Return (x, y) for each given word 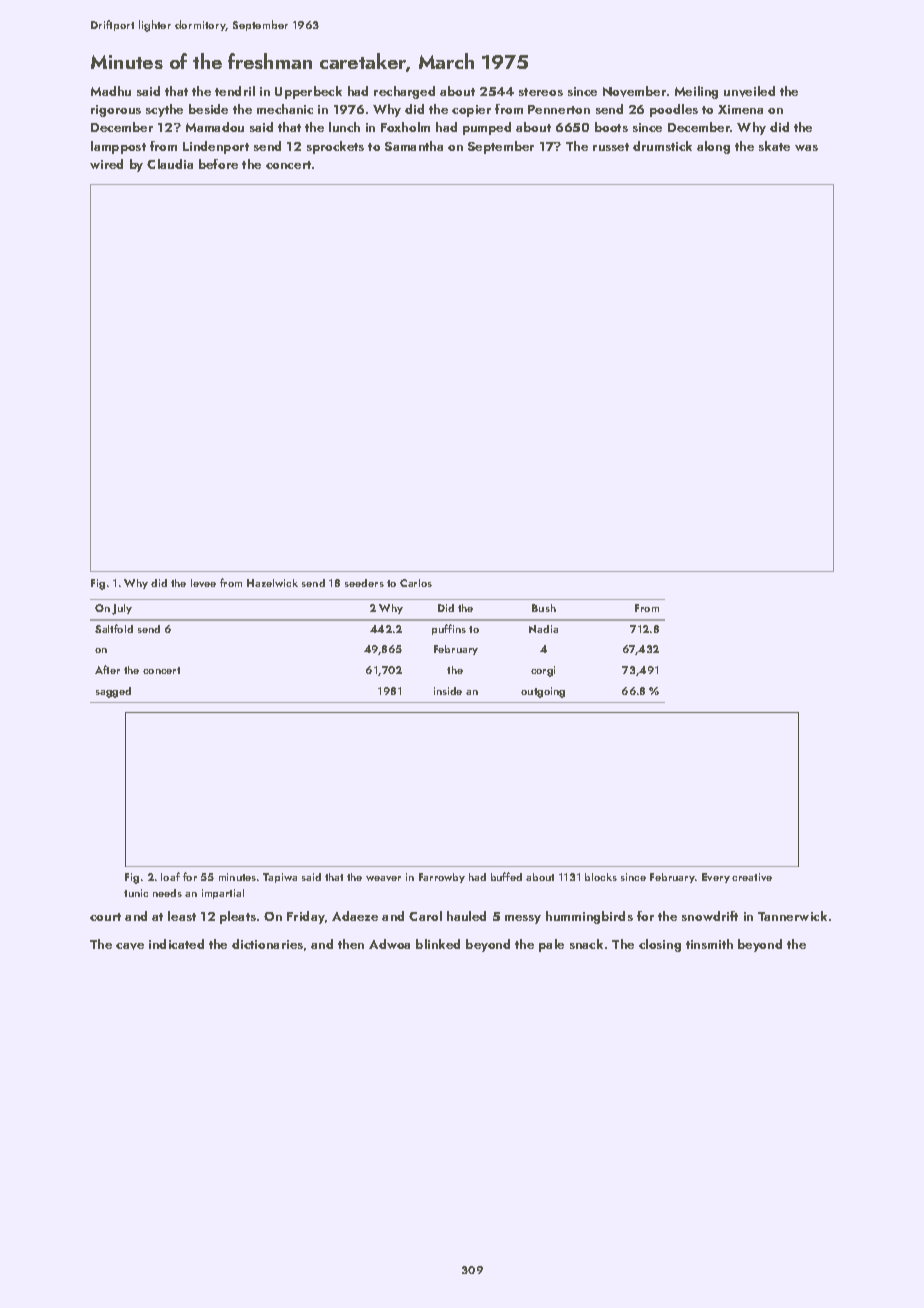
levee (203, 583)
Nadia (543, 629)
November (634, 91)
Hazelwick (272, 583)
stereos (541, 92)
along (713, 147)
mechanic (285, 109)
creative (752, 877)
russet (611, 147)
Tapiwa (280, 878)
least (182, 916)
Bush (544, 608)
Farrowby (442, 878)
